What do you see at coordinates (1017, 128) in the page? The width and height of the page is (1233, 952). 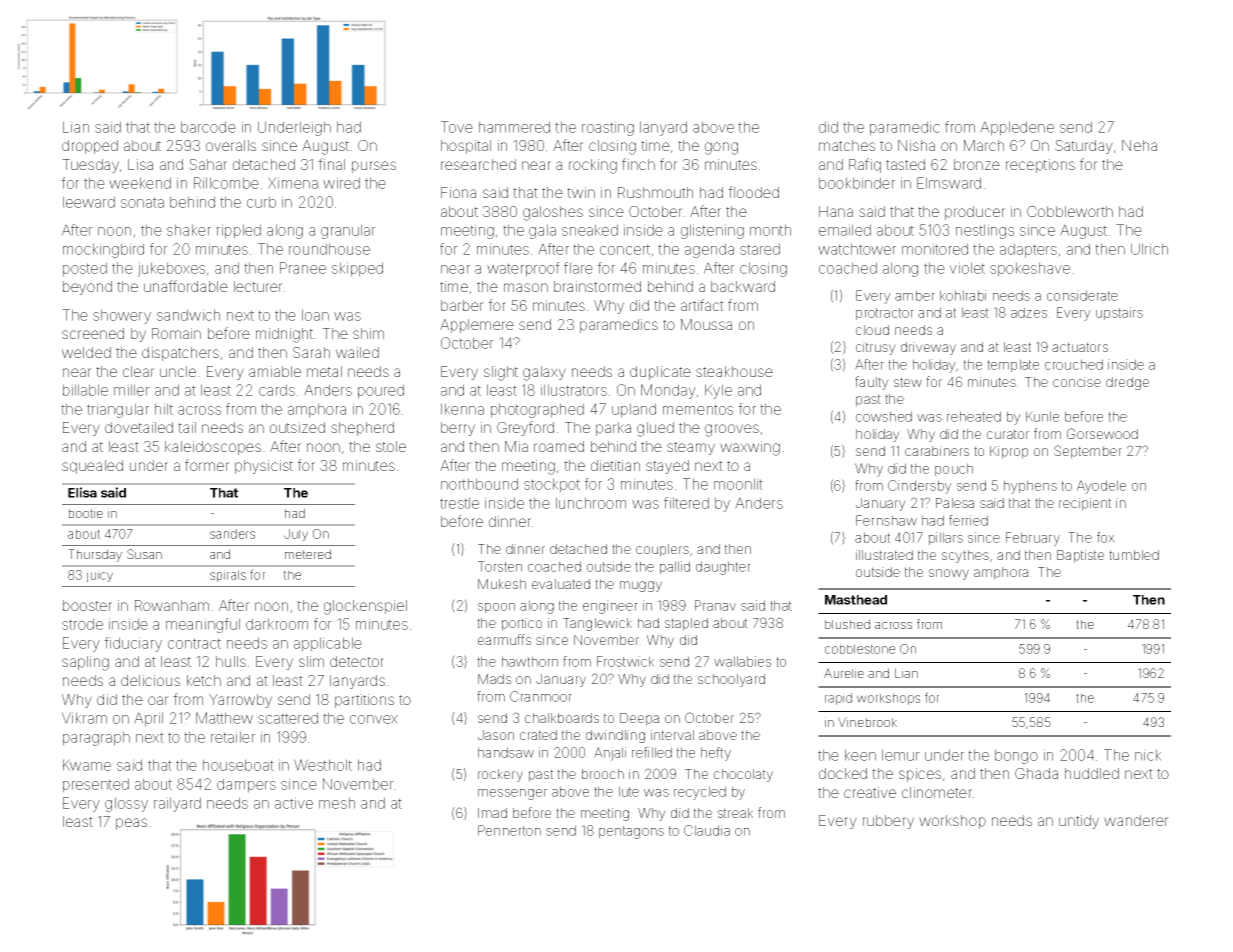 I see `Appledene` at bounding box center [1017, 128].
